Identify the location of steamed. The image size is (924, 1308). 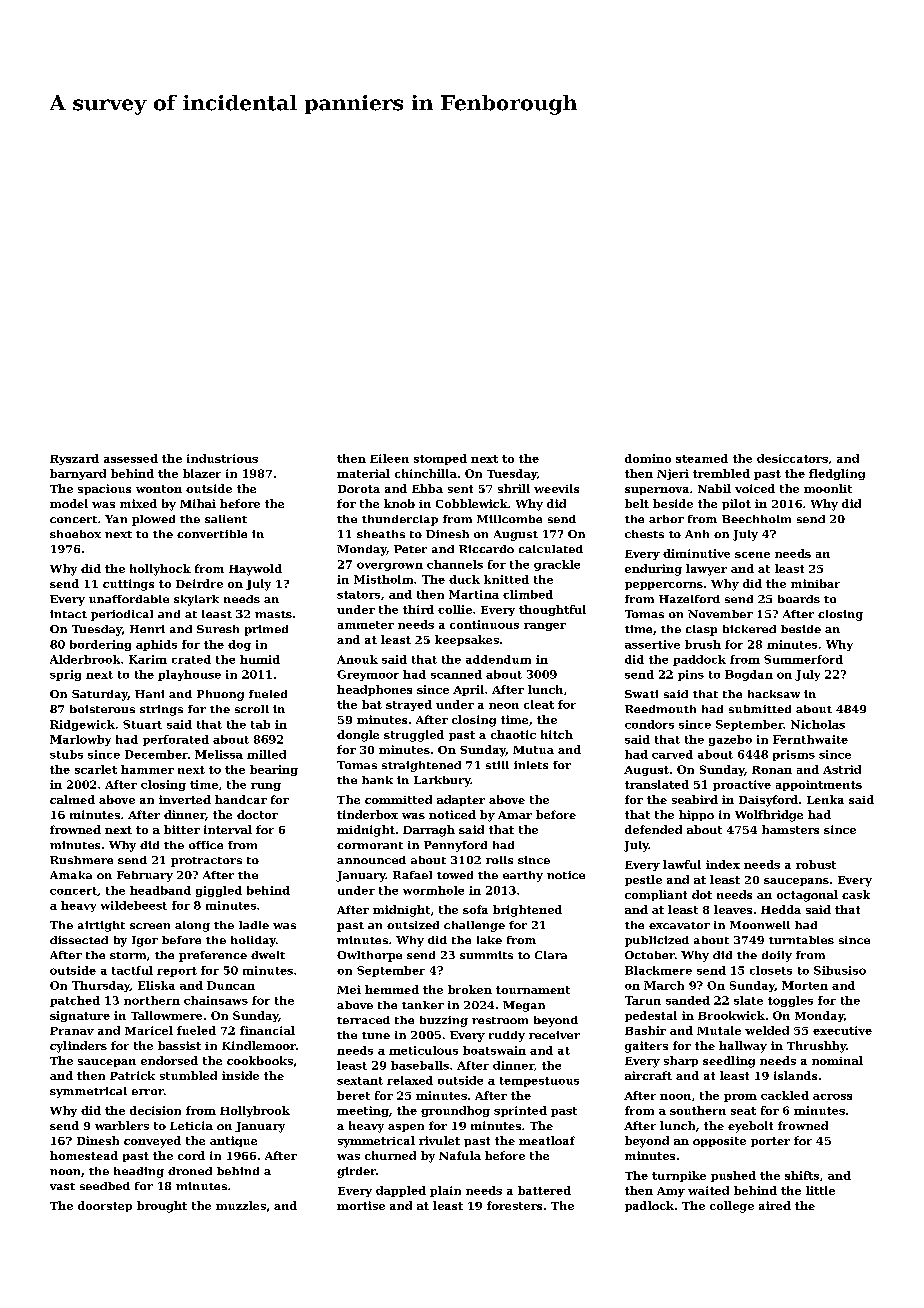
(702, 458).
